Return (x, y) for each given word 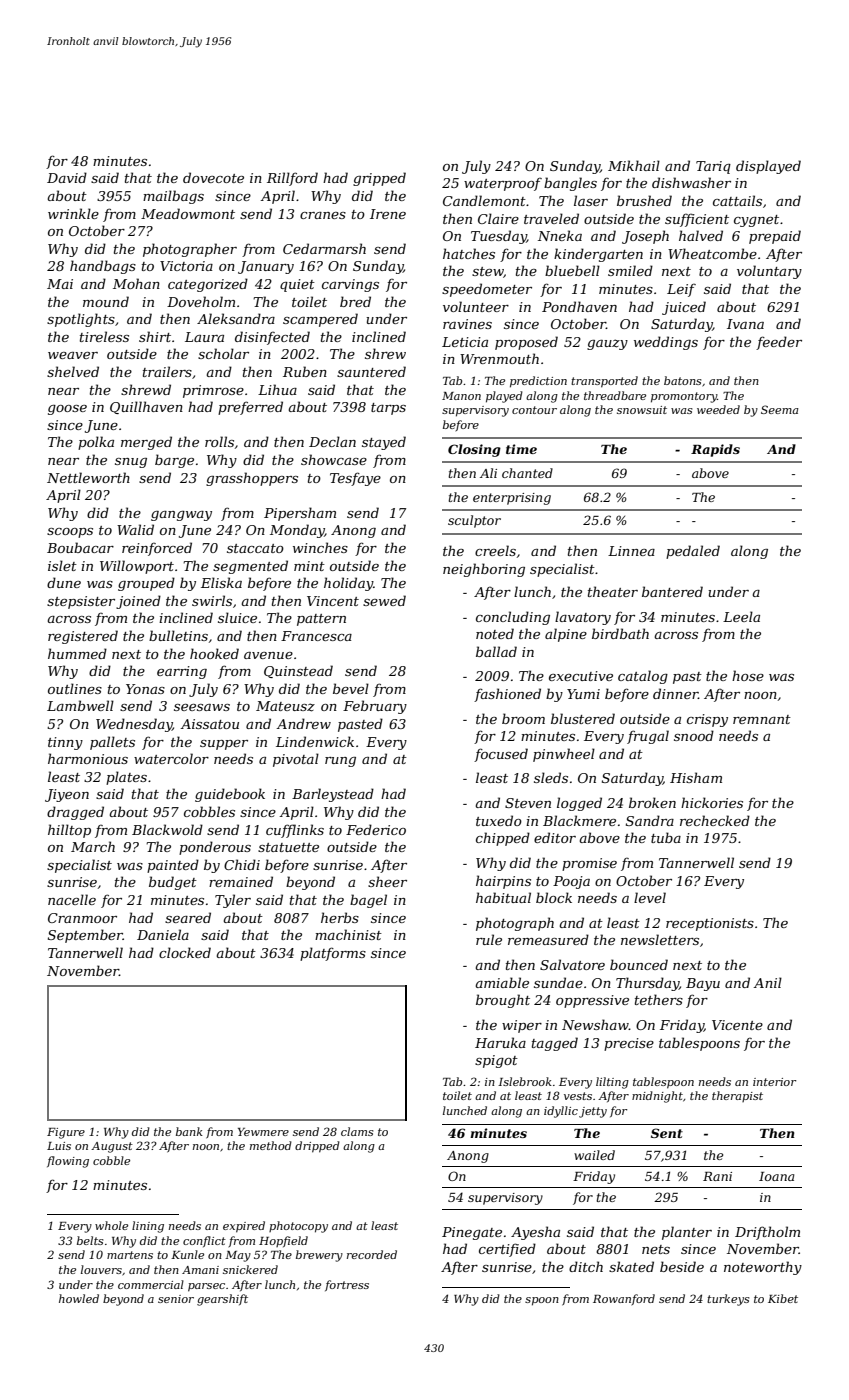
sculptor (474, 521)
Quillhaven (146, 407)
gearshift (222, 1300)
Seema (780, 409)
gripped (379, 179)
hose (748, 675)
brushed (644, 200)
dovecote (213, 177)
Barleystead (333, 795)
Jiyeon (67, 795)
